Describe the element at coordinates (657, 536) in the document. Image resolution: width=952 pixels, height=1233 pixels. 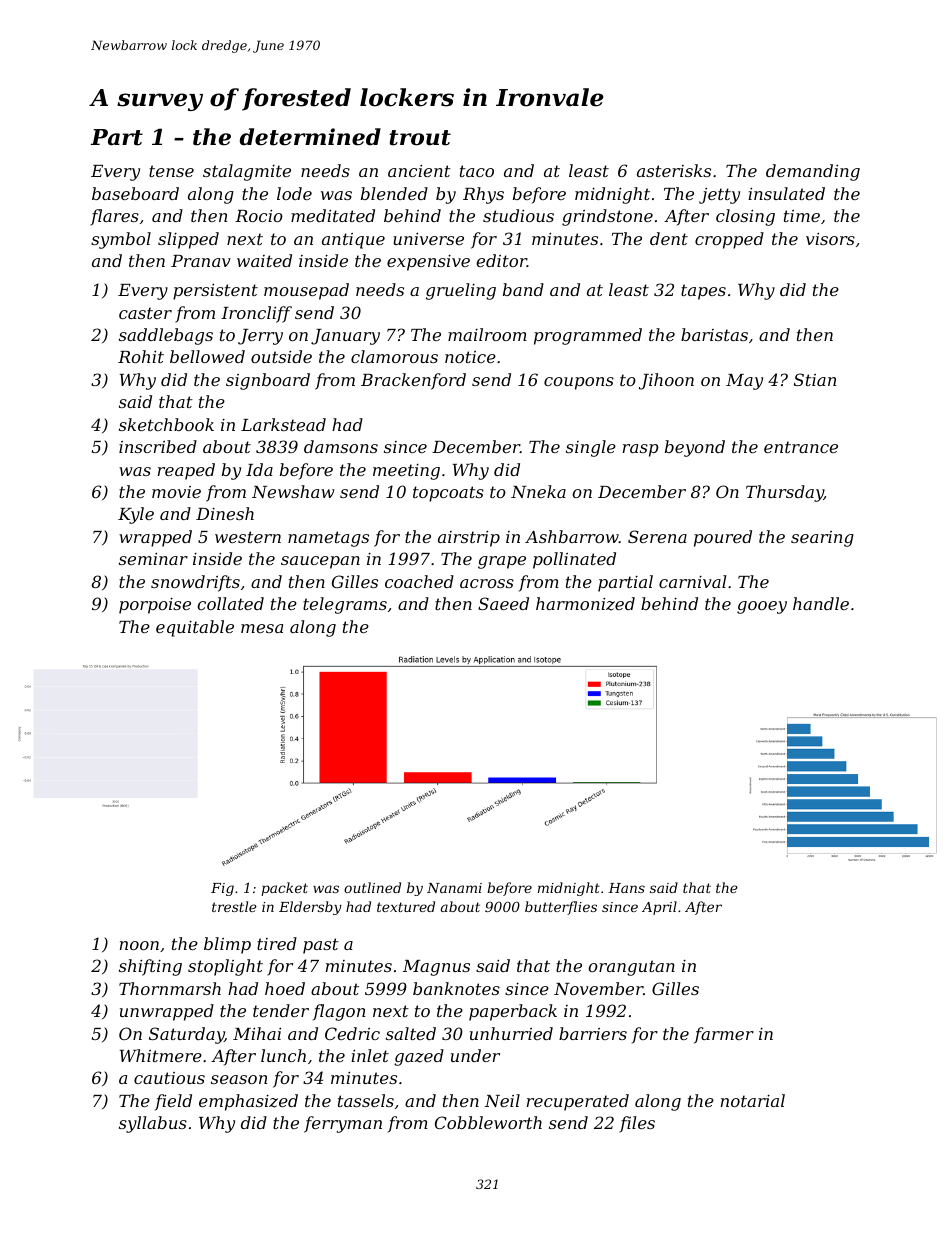
I see `Serena` at that location.
